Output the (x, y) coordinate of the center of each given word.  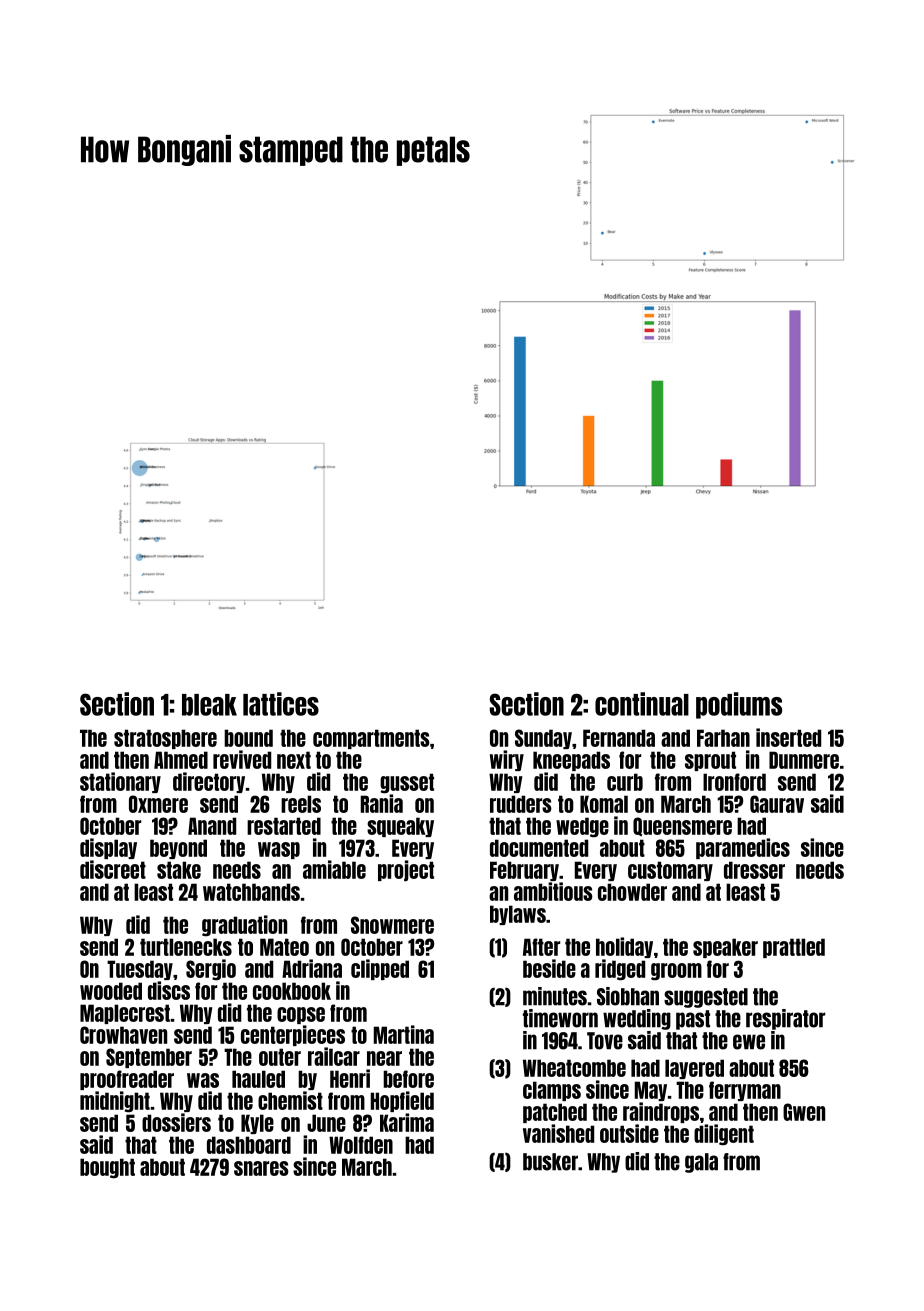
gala (701, 1163)
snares (261, 1168)
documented (539, 848)
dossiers (176, 1122)
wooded (111, 991)
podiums (739, 705)
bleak (209, 705)
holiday (624, 947)
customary (670, 871)
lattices (281, 704)
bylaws (518, 915)
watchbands (251, 892)
